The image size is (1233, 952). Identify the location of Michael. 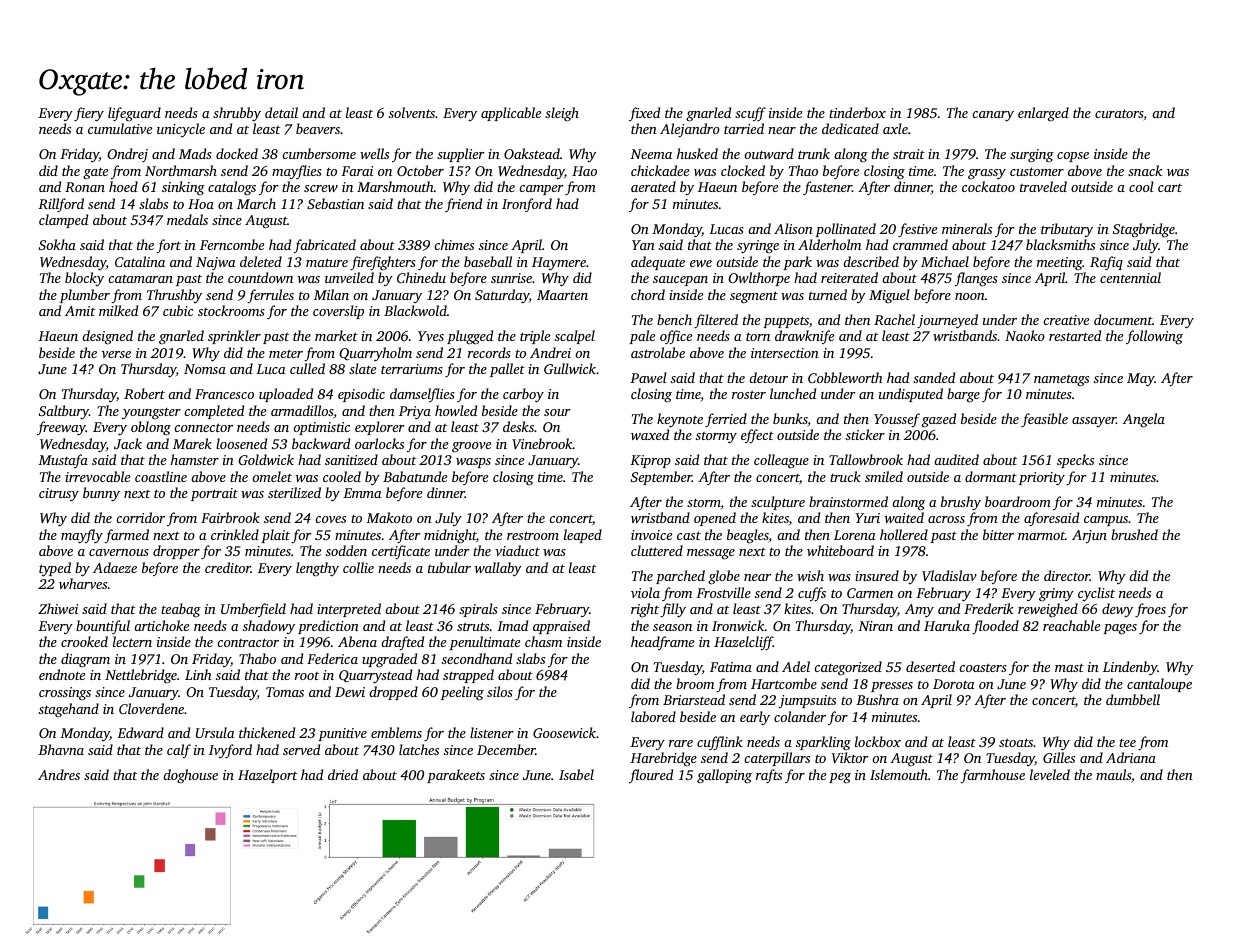
(945, 261).
